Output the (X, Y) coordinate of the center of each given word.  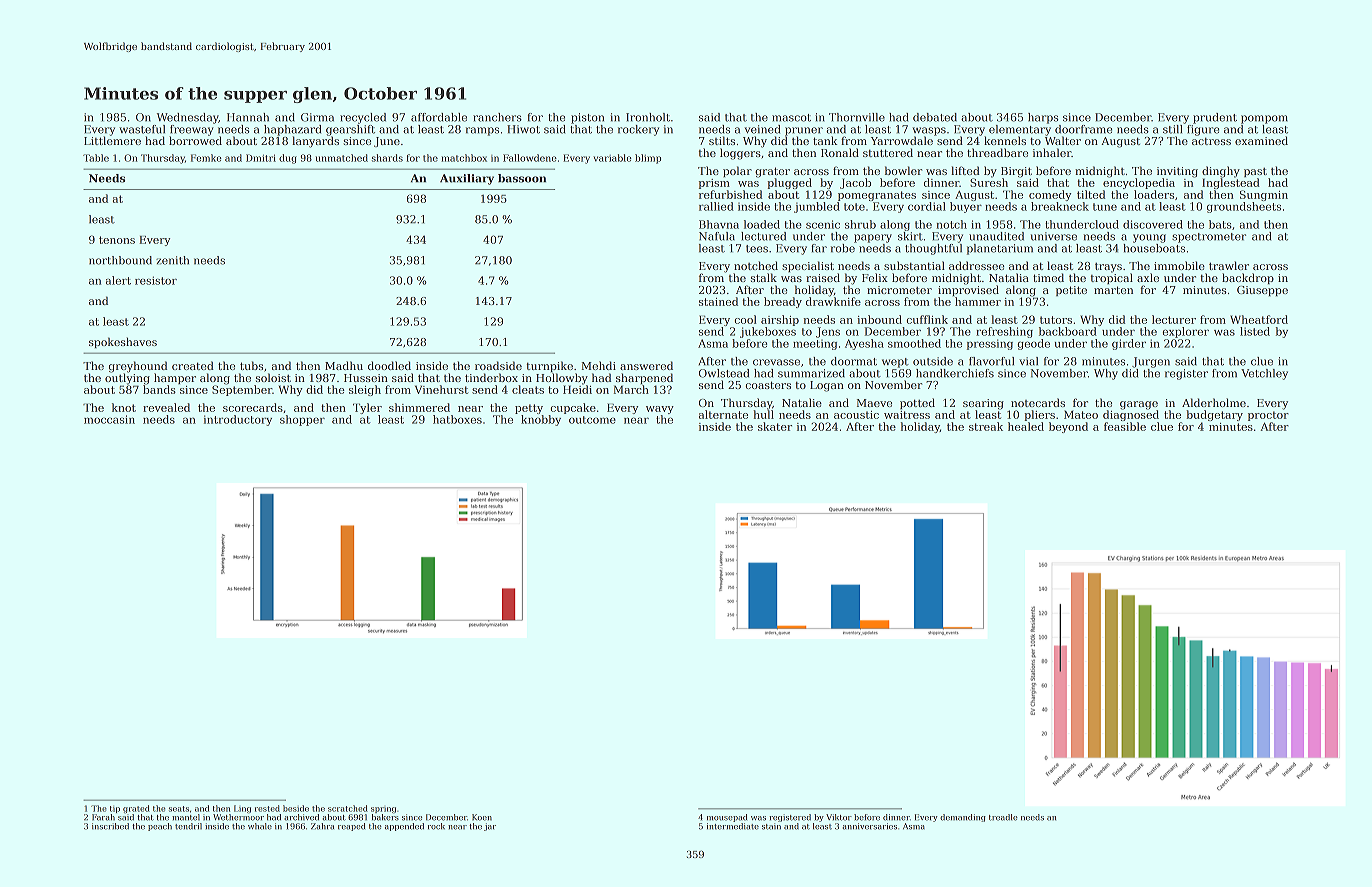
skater (775, 426)
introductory (238, 420)
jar (490, 827)
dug (288, 159)
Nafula (717, 236)
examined (1261, 140)
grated (136, 809)
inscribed (110, 826)
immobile (1179, 265)
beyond (1068, 427)
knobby (541, 420)
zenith (172, 260)
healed (1026, 426)
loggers (740, 154)
